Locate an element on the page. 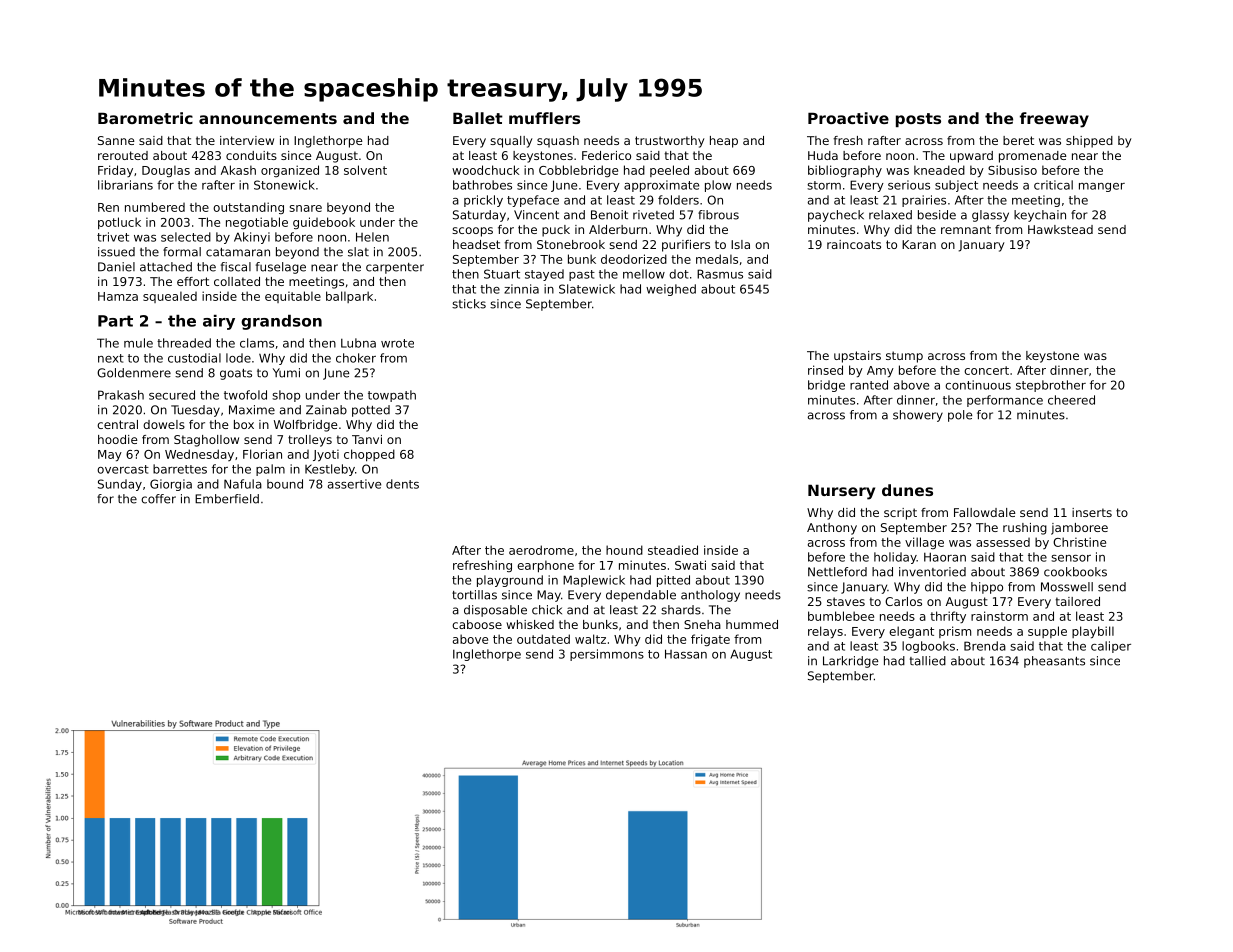 The height and width of the image is (952, 1233). aerodrome is located at coordinates (541, 550).
